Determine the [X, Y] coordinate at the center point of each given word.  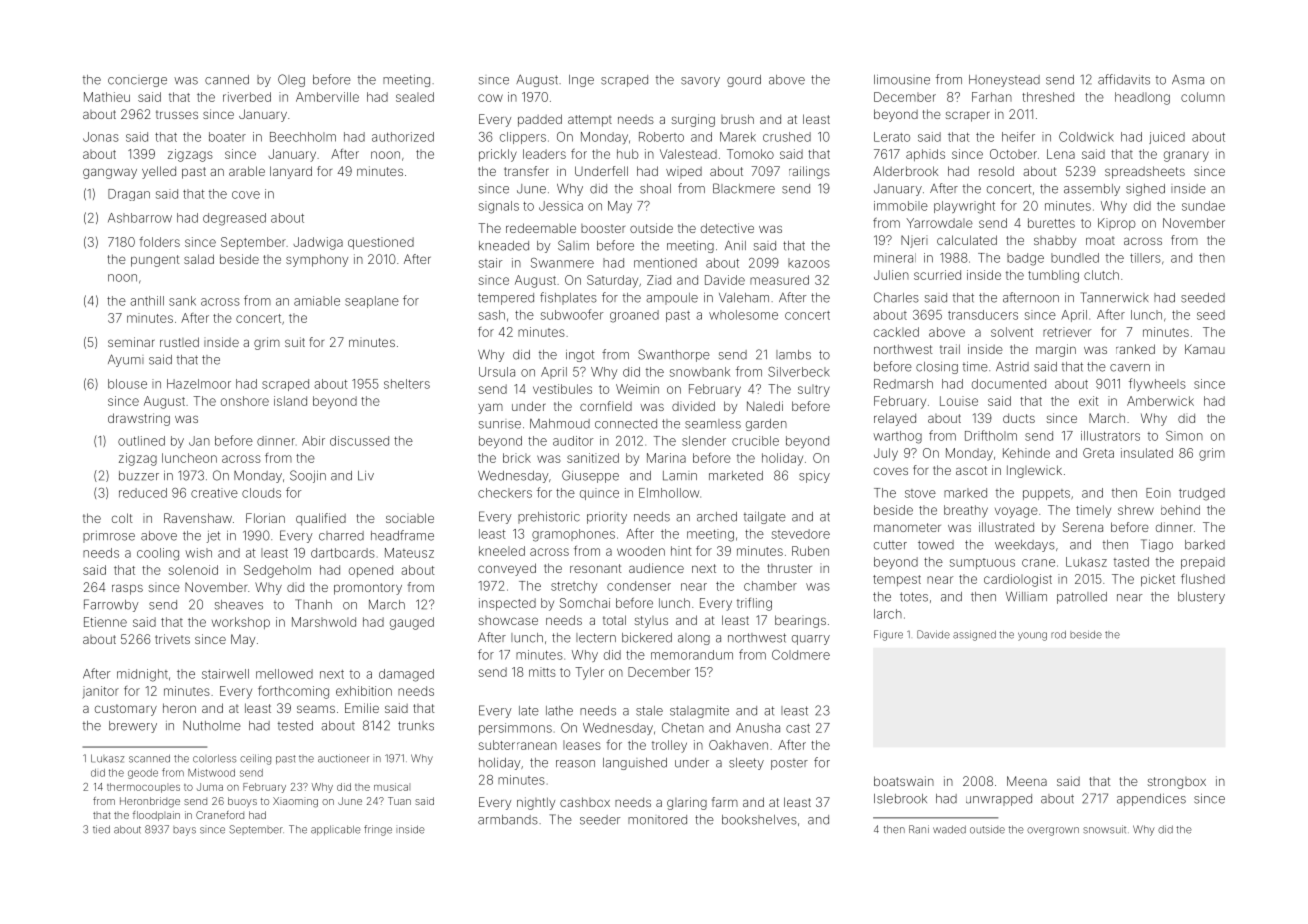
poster [789, 764]
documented [1009, 384]
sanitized [593, 458]
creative [214, 493]
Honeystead [1004, 81]
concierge [137, 82]
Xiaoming [295, 802]
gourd [744, 81]
